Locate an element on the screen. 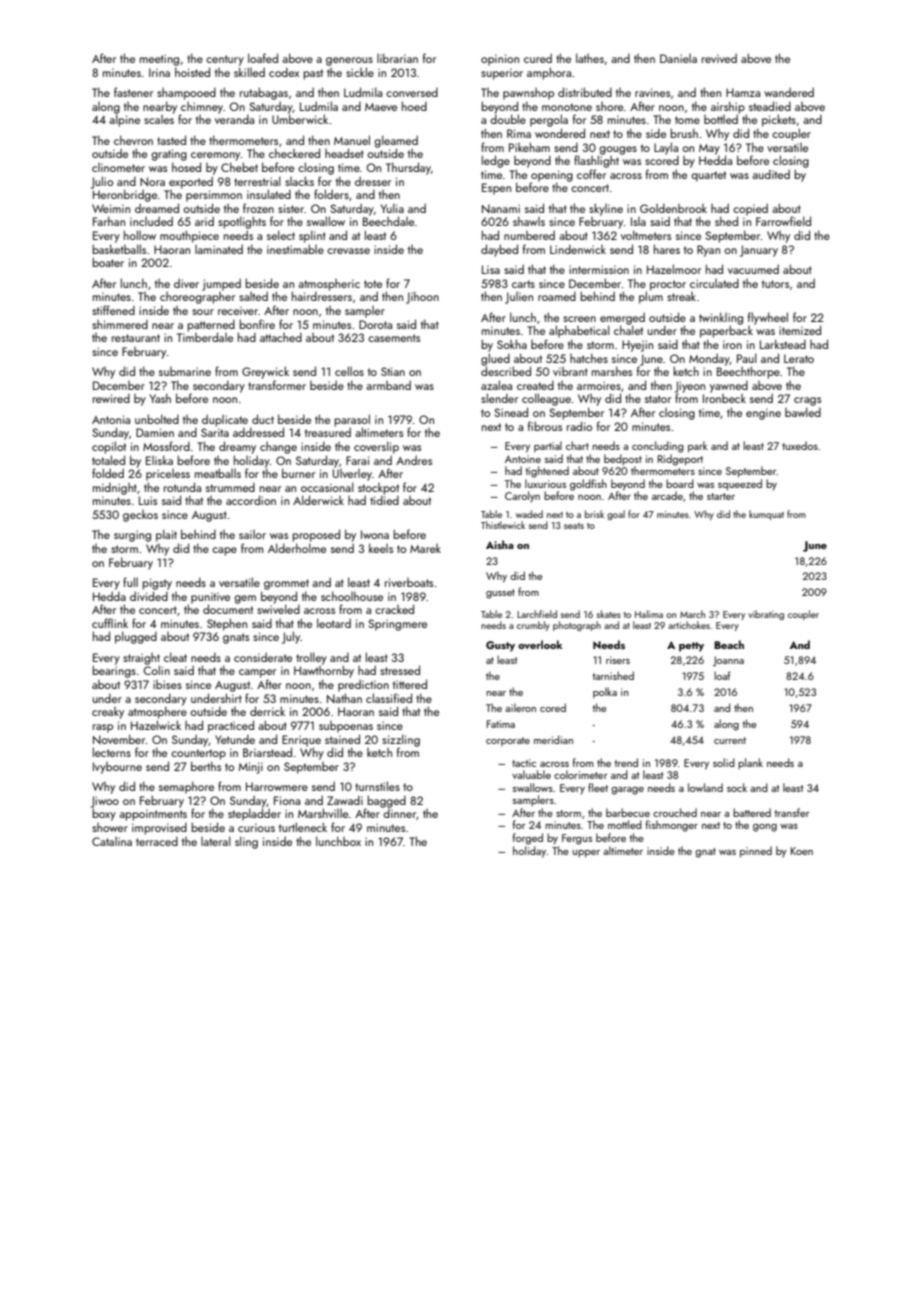 Image resolution: width=924 pixels, height=1308 pixels. creaky is located at coordinates (108, 713).
